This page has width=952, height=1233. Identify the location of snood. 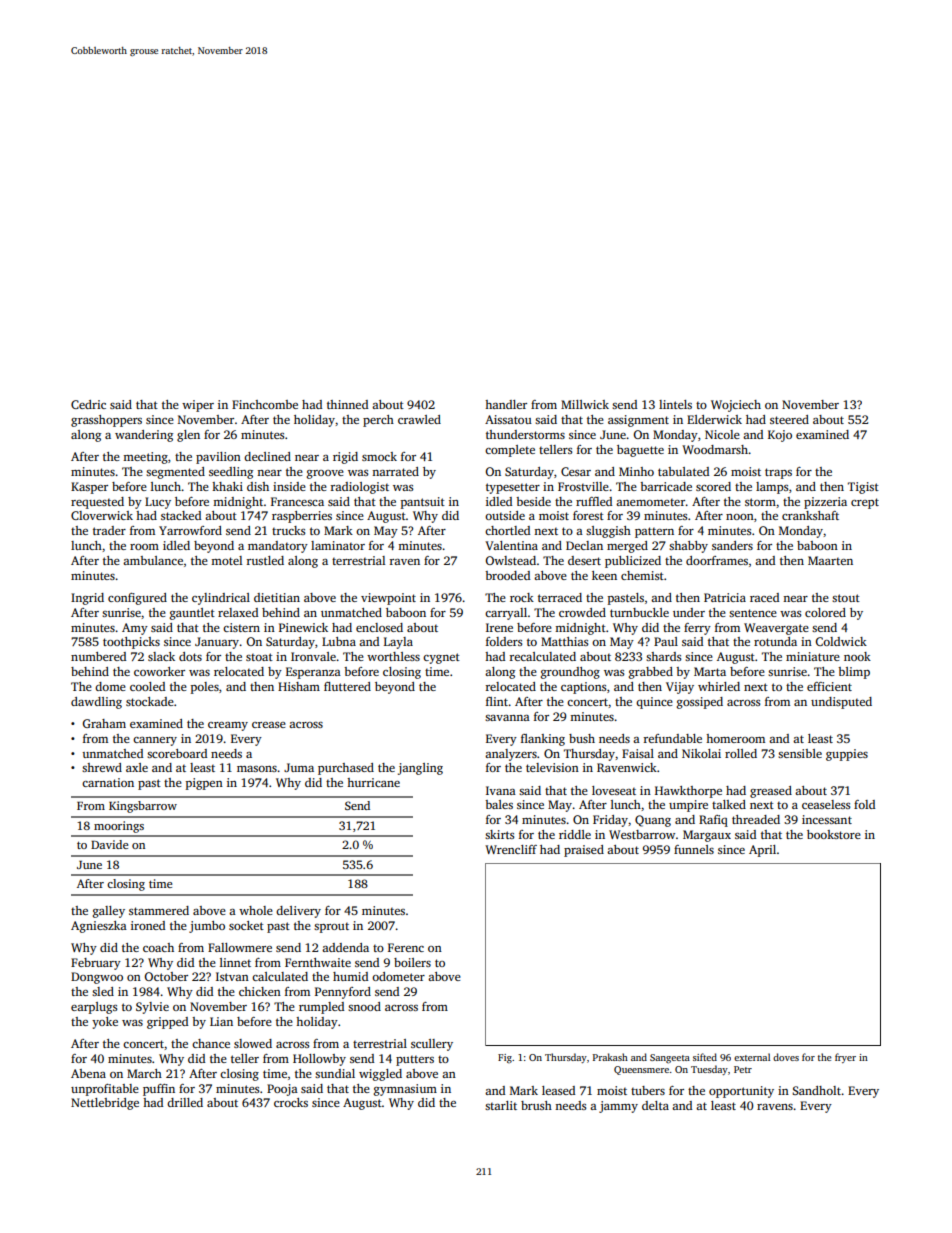
(364, 1006).
